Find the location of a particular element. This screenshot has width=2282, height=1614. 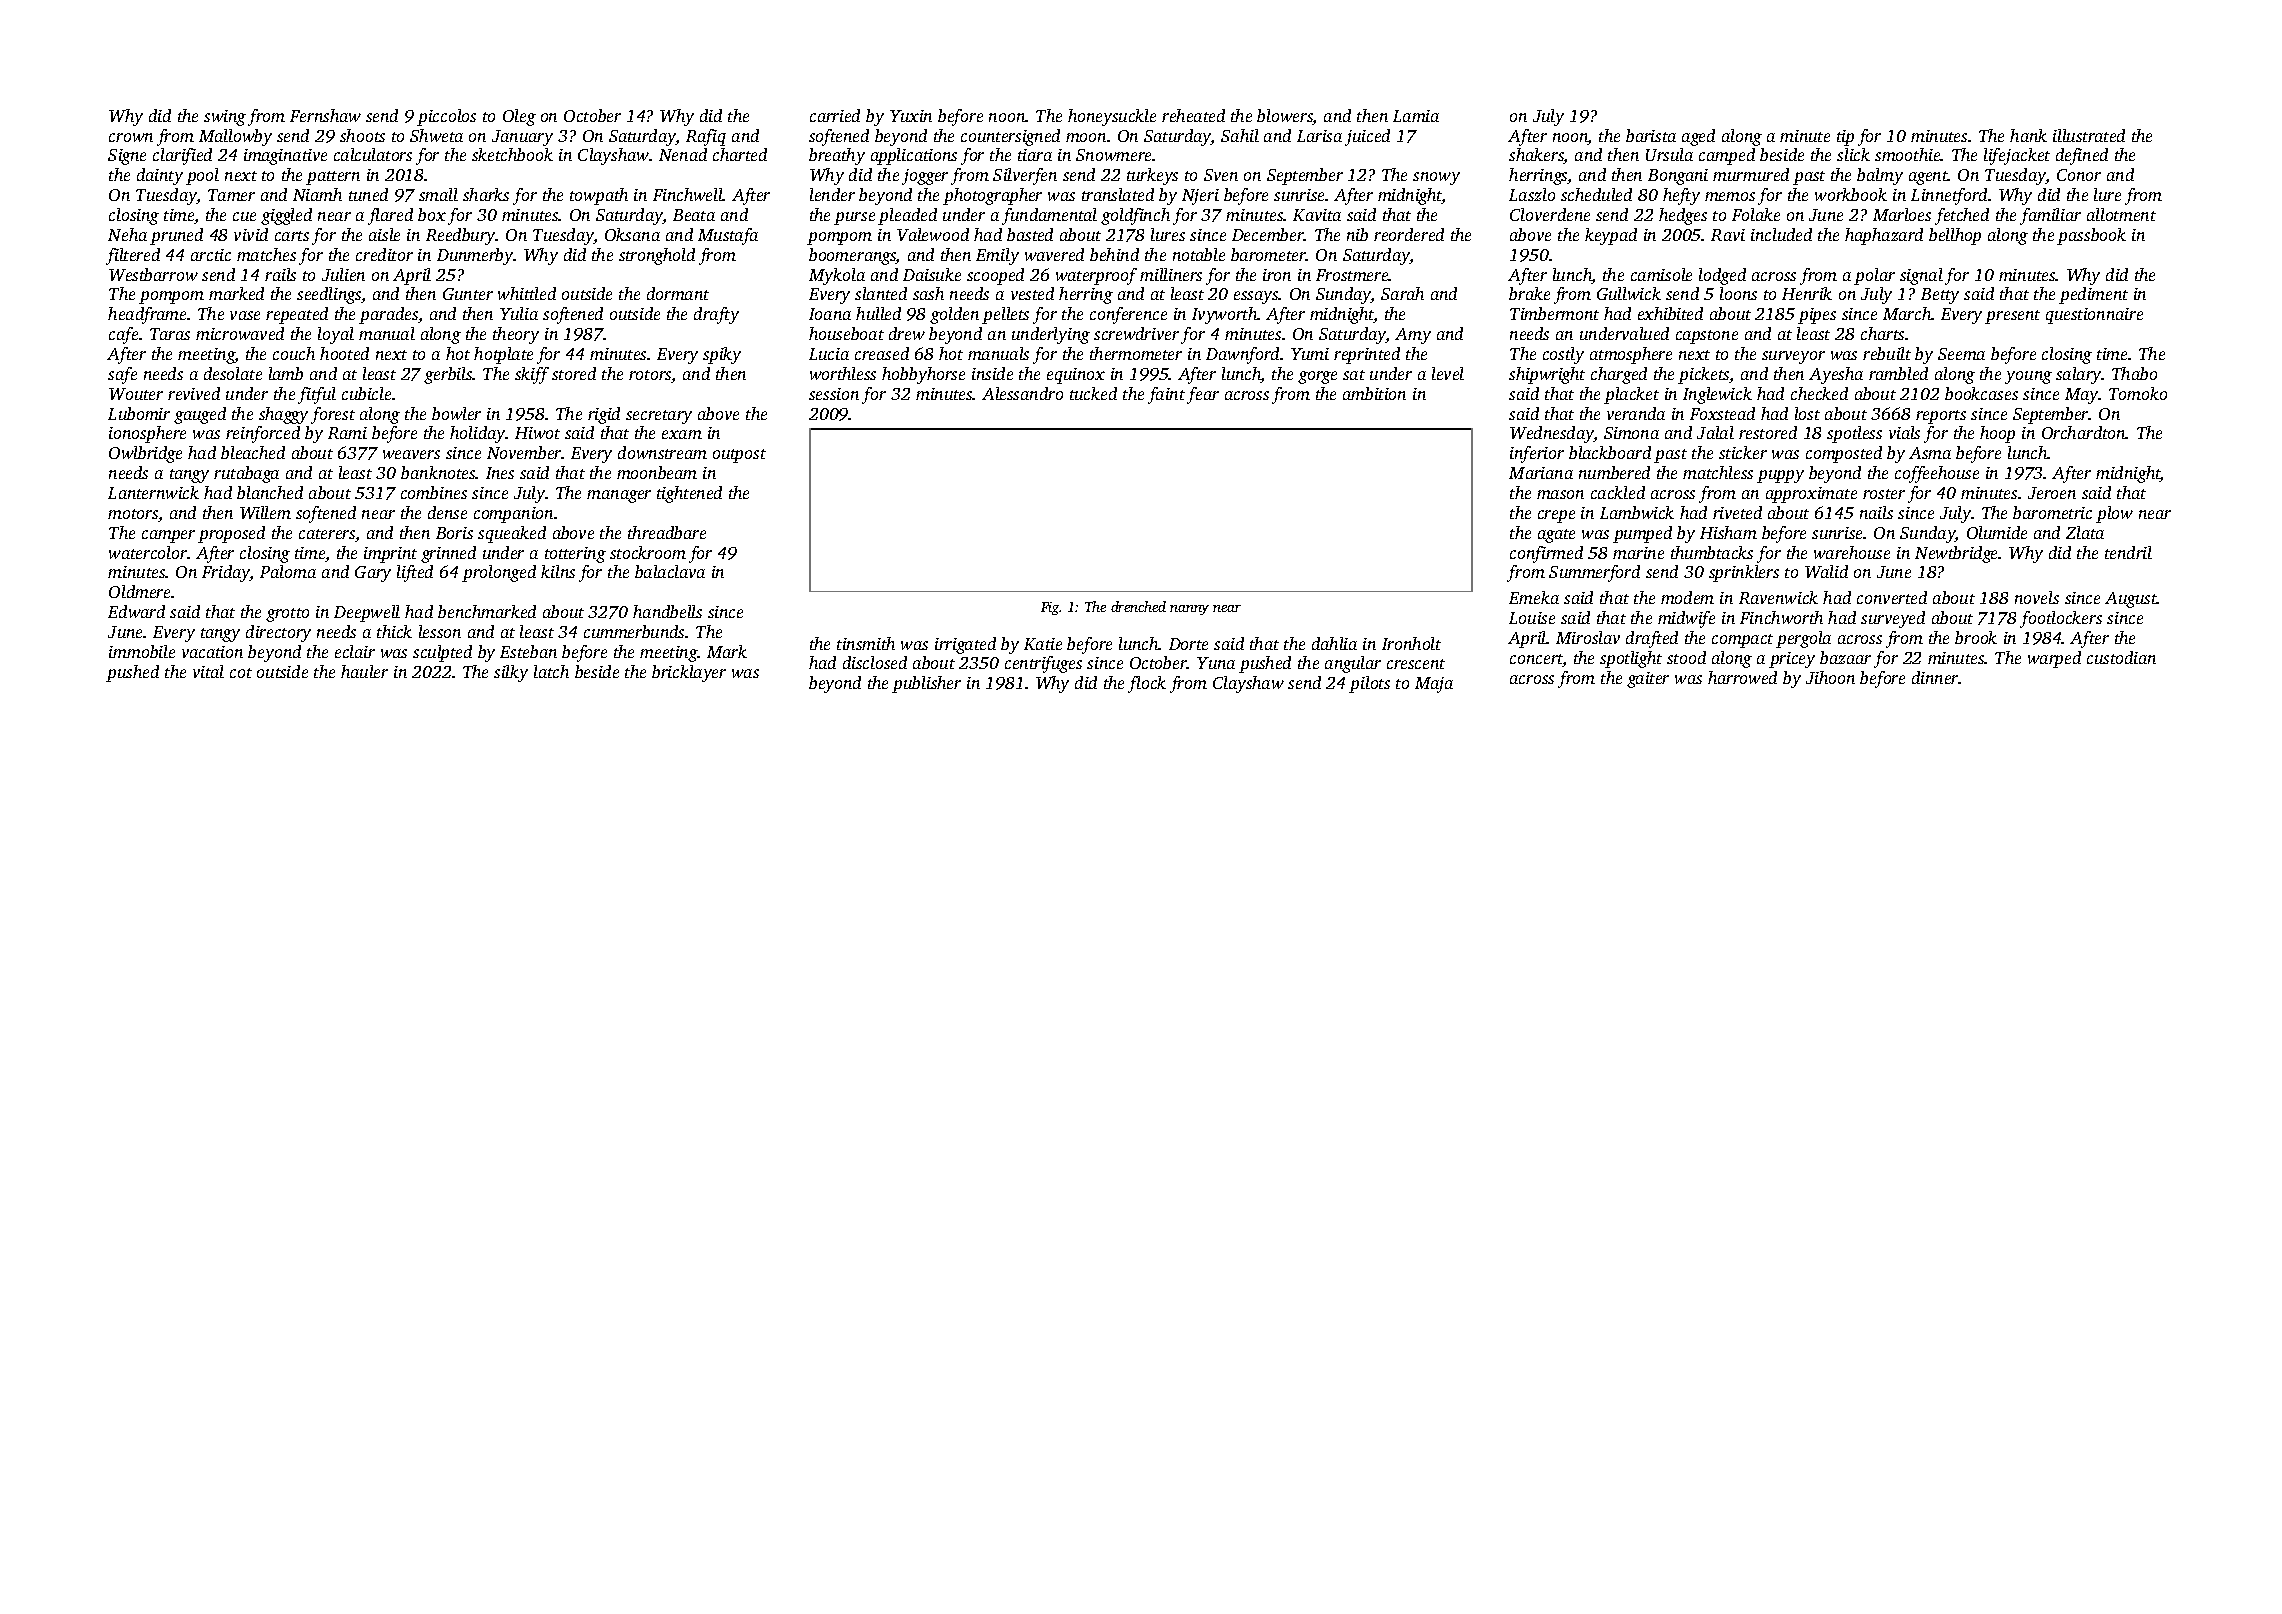

Betty is located at coordinates (1940, 296).
